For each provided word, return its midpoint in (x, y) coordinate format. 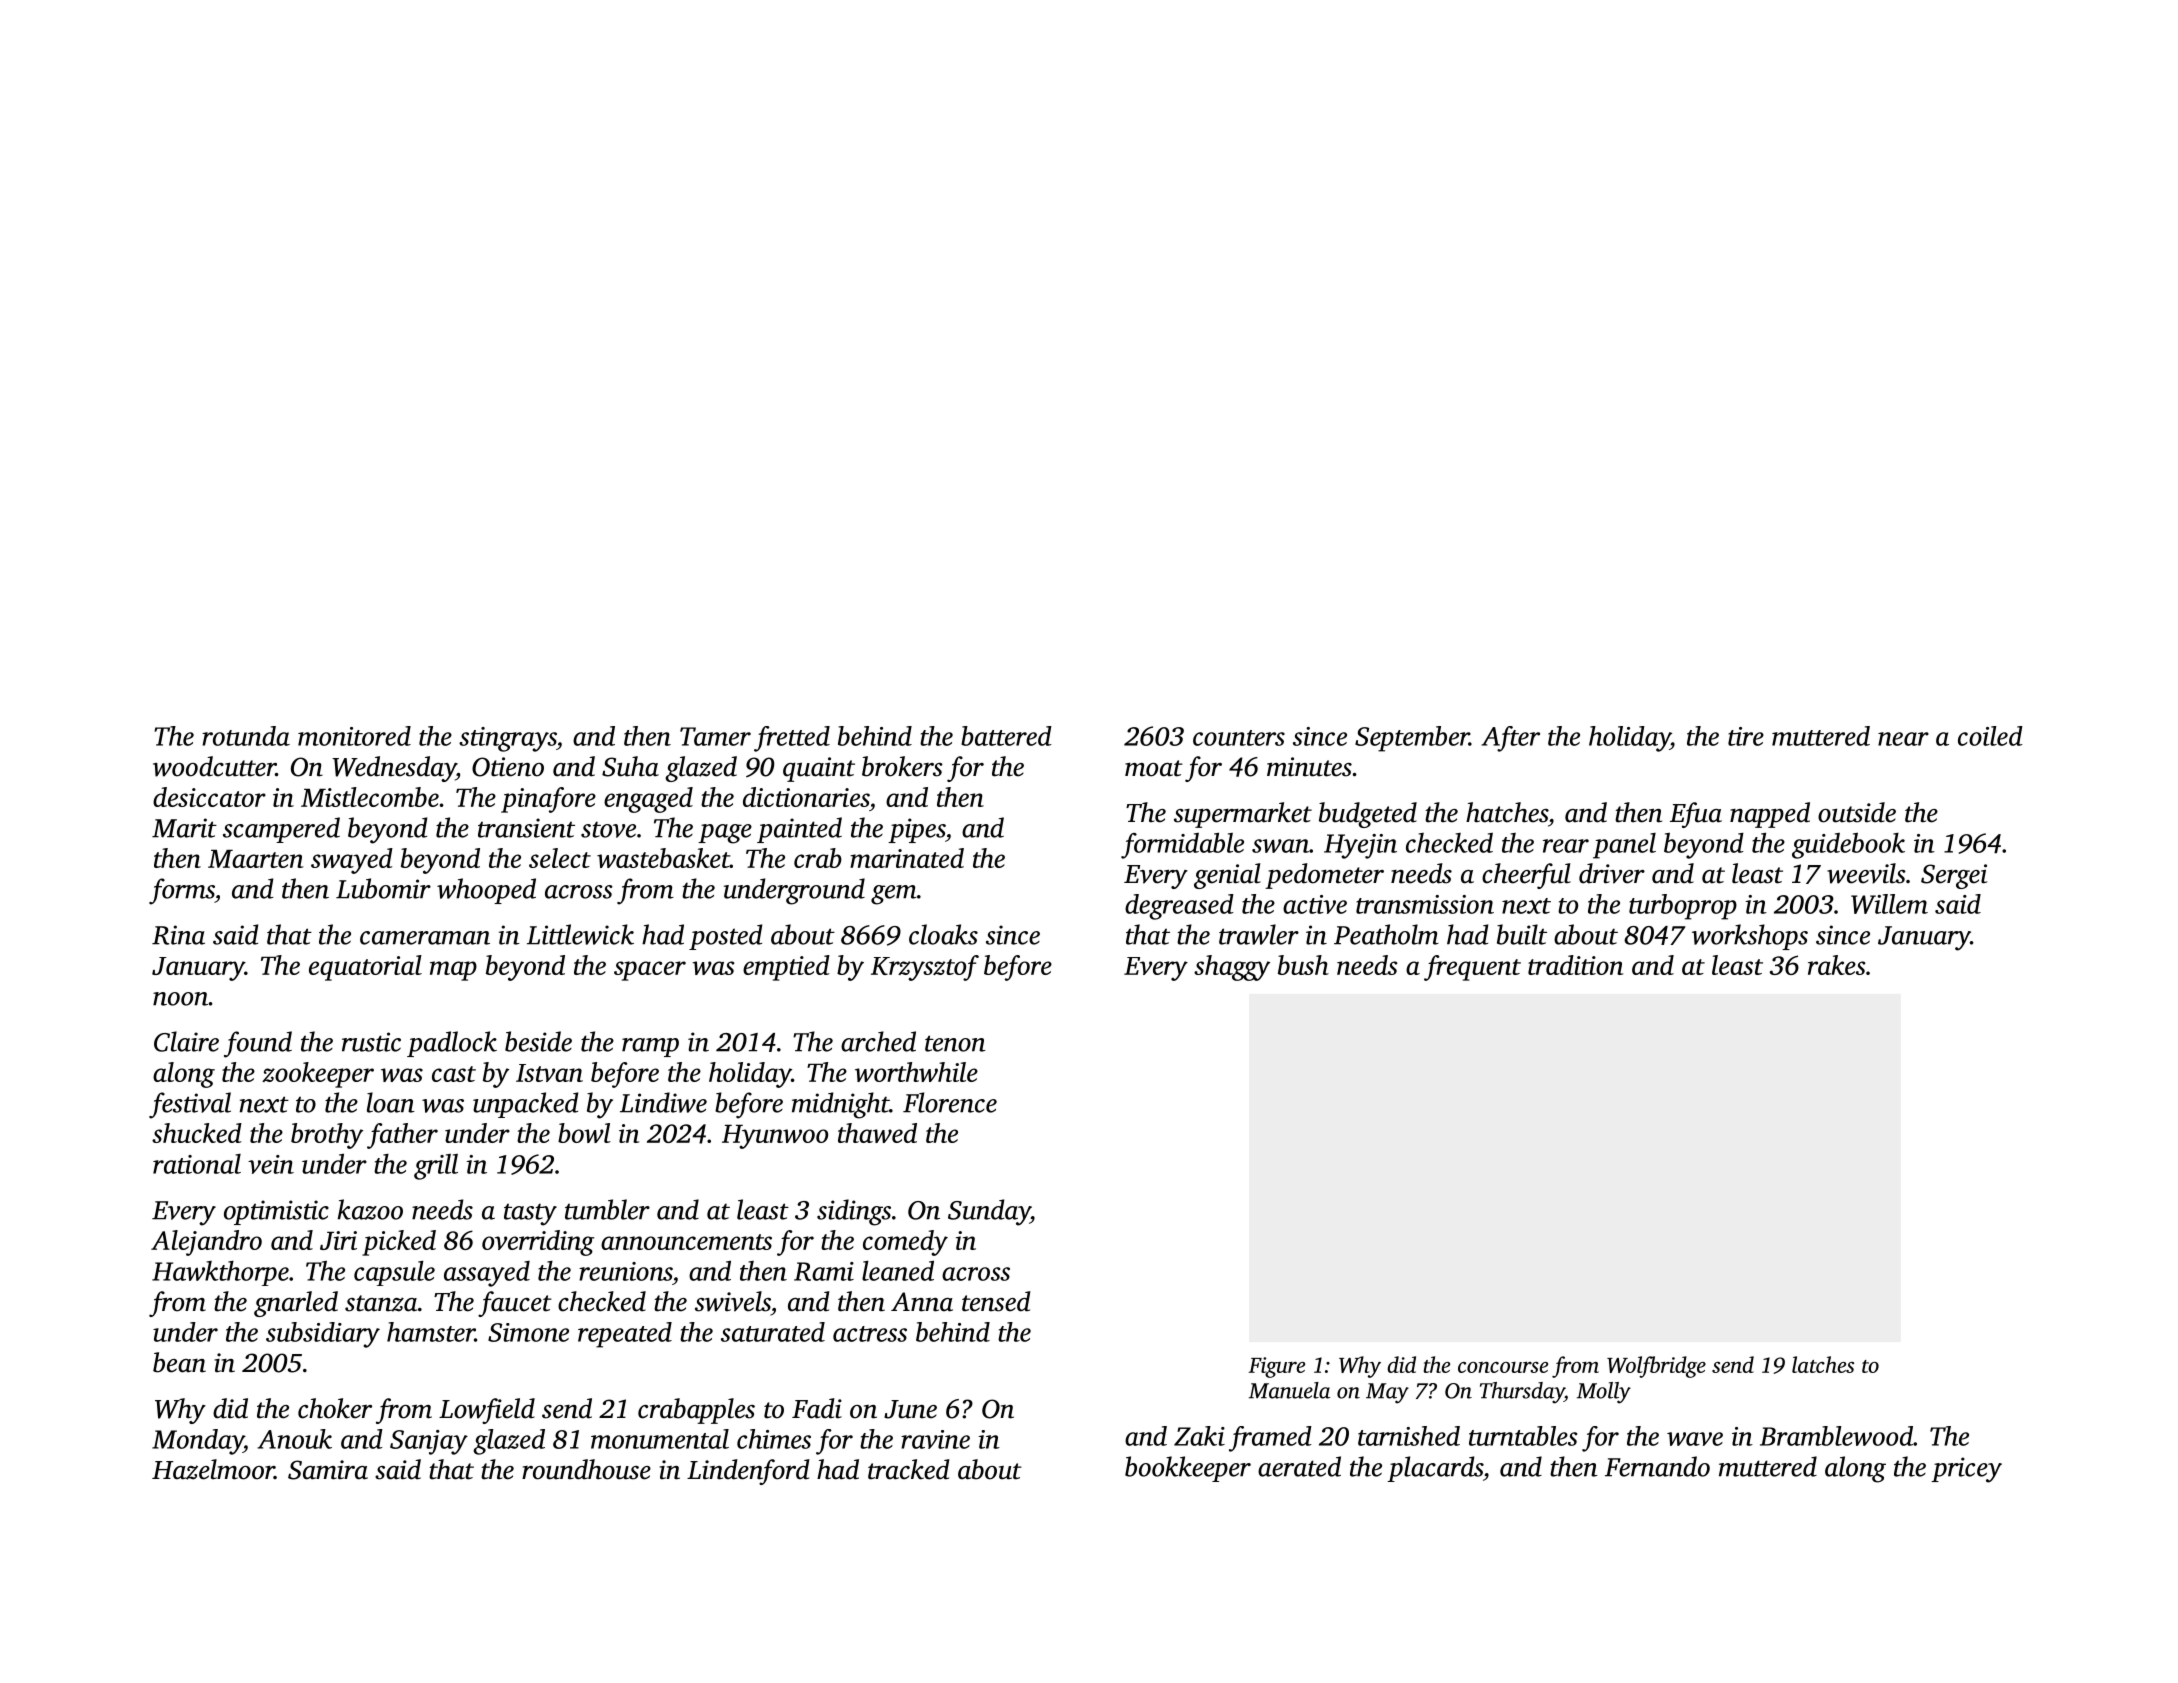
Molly (1604, 1393)
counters (1239, 738)
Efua (1696, 815)
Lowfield (487, 1411)
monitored (354, 736)
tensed (996, 1301)
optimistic (276, 1212)
